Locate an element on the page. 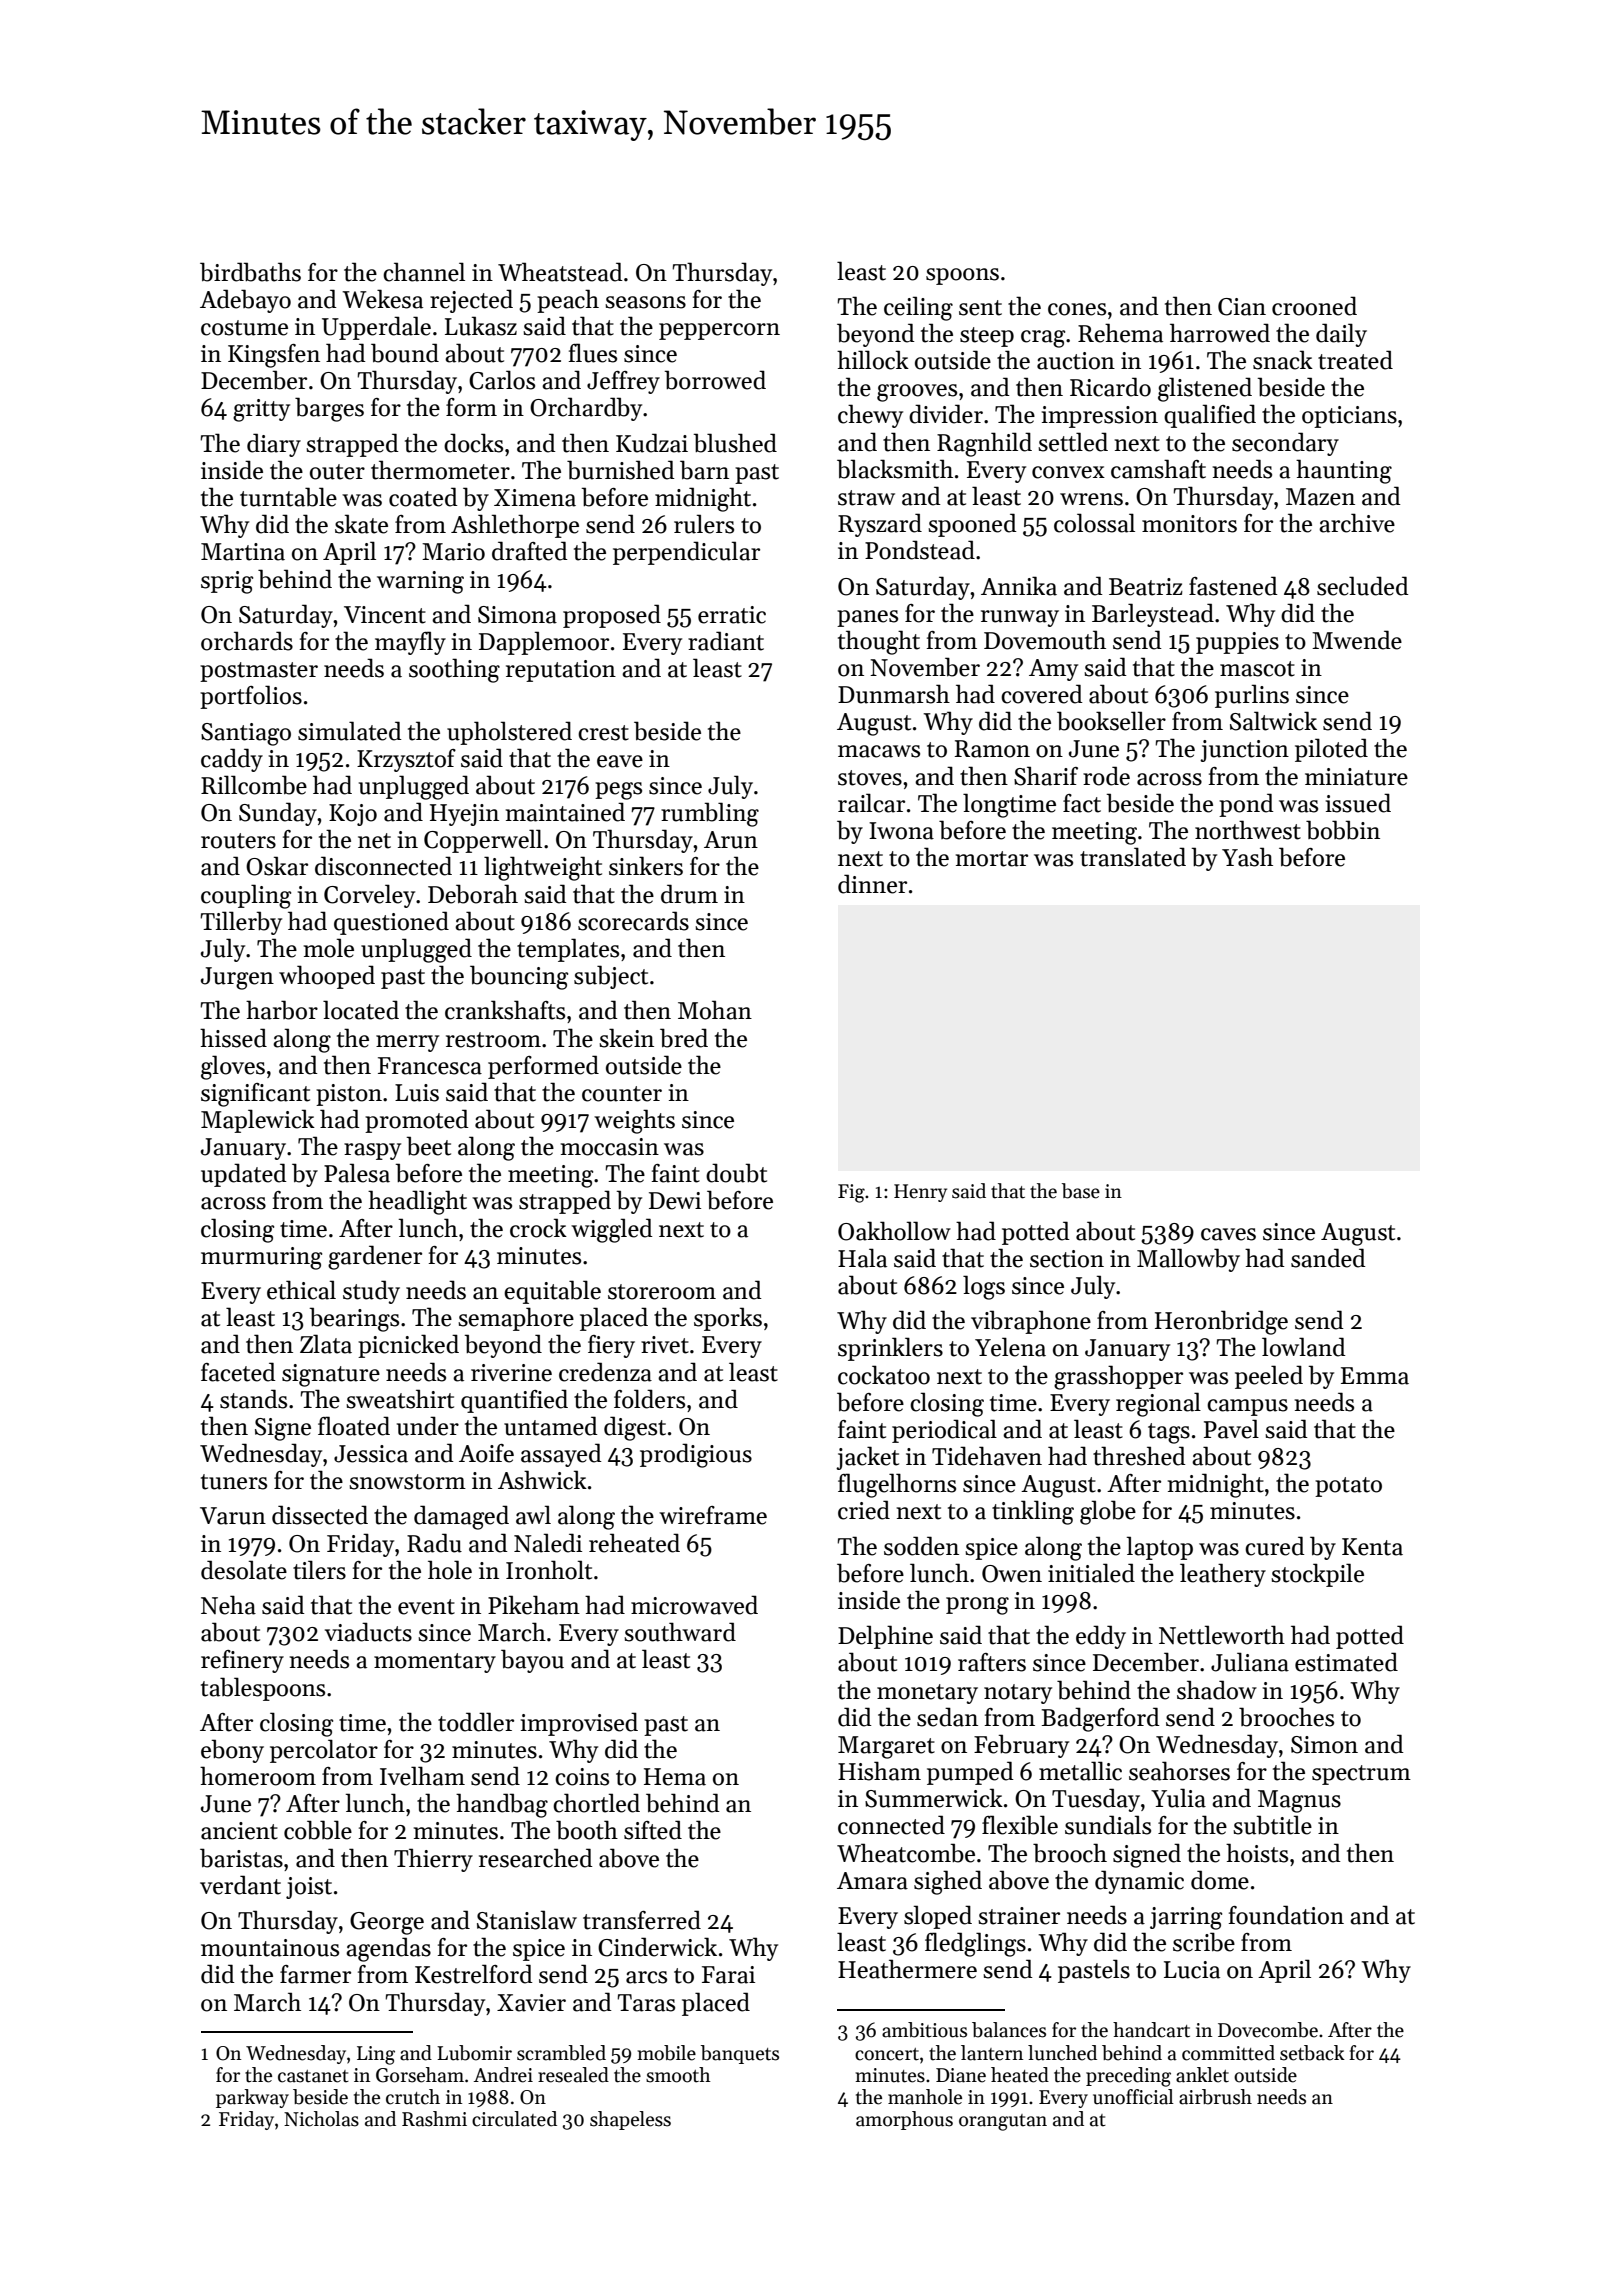 The width and height of the image is (1620, 2292). bobbin is located at coordinates (1343, 830).
